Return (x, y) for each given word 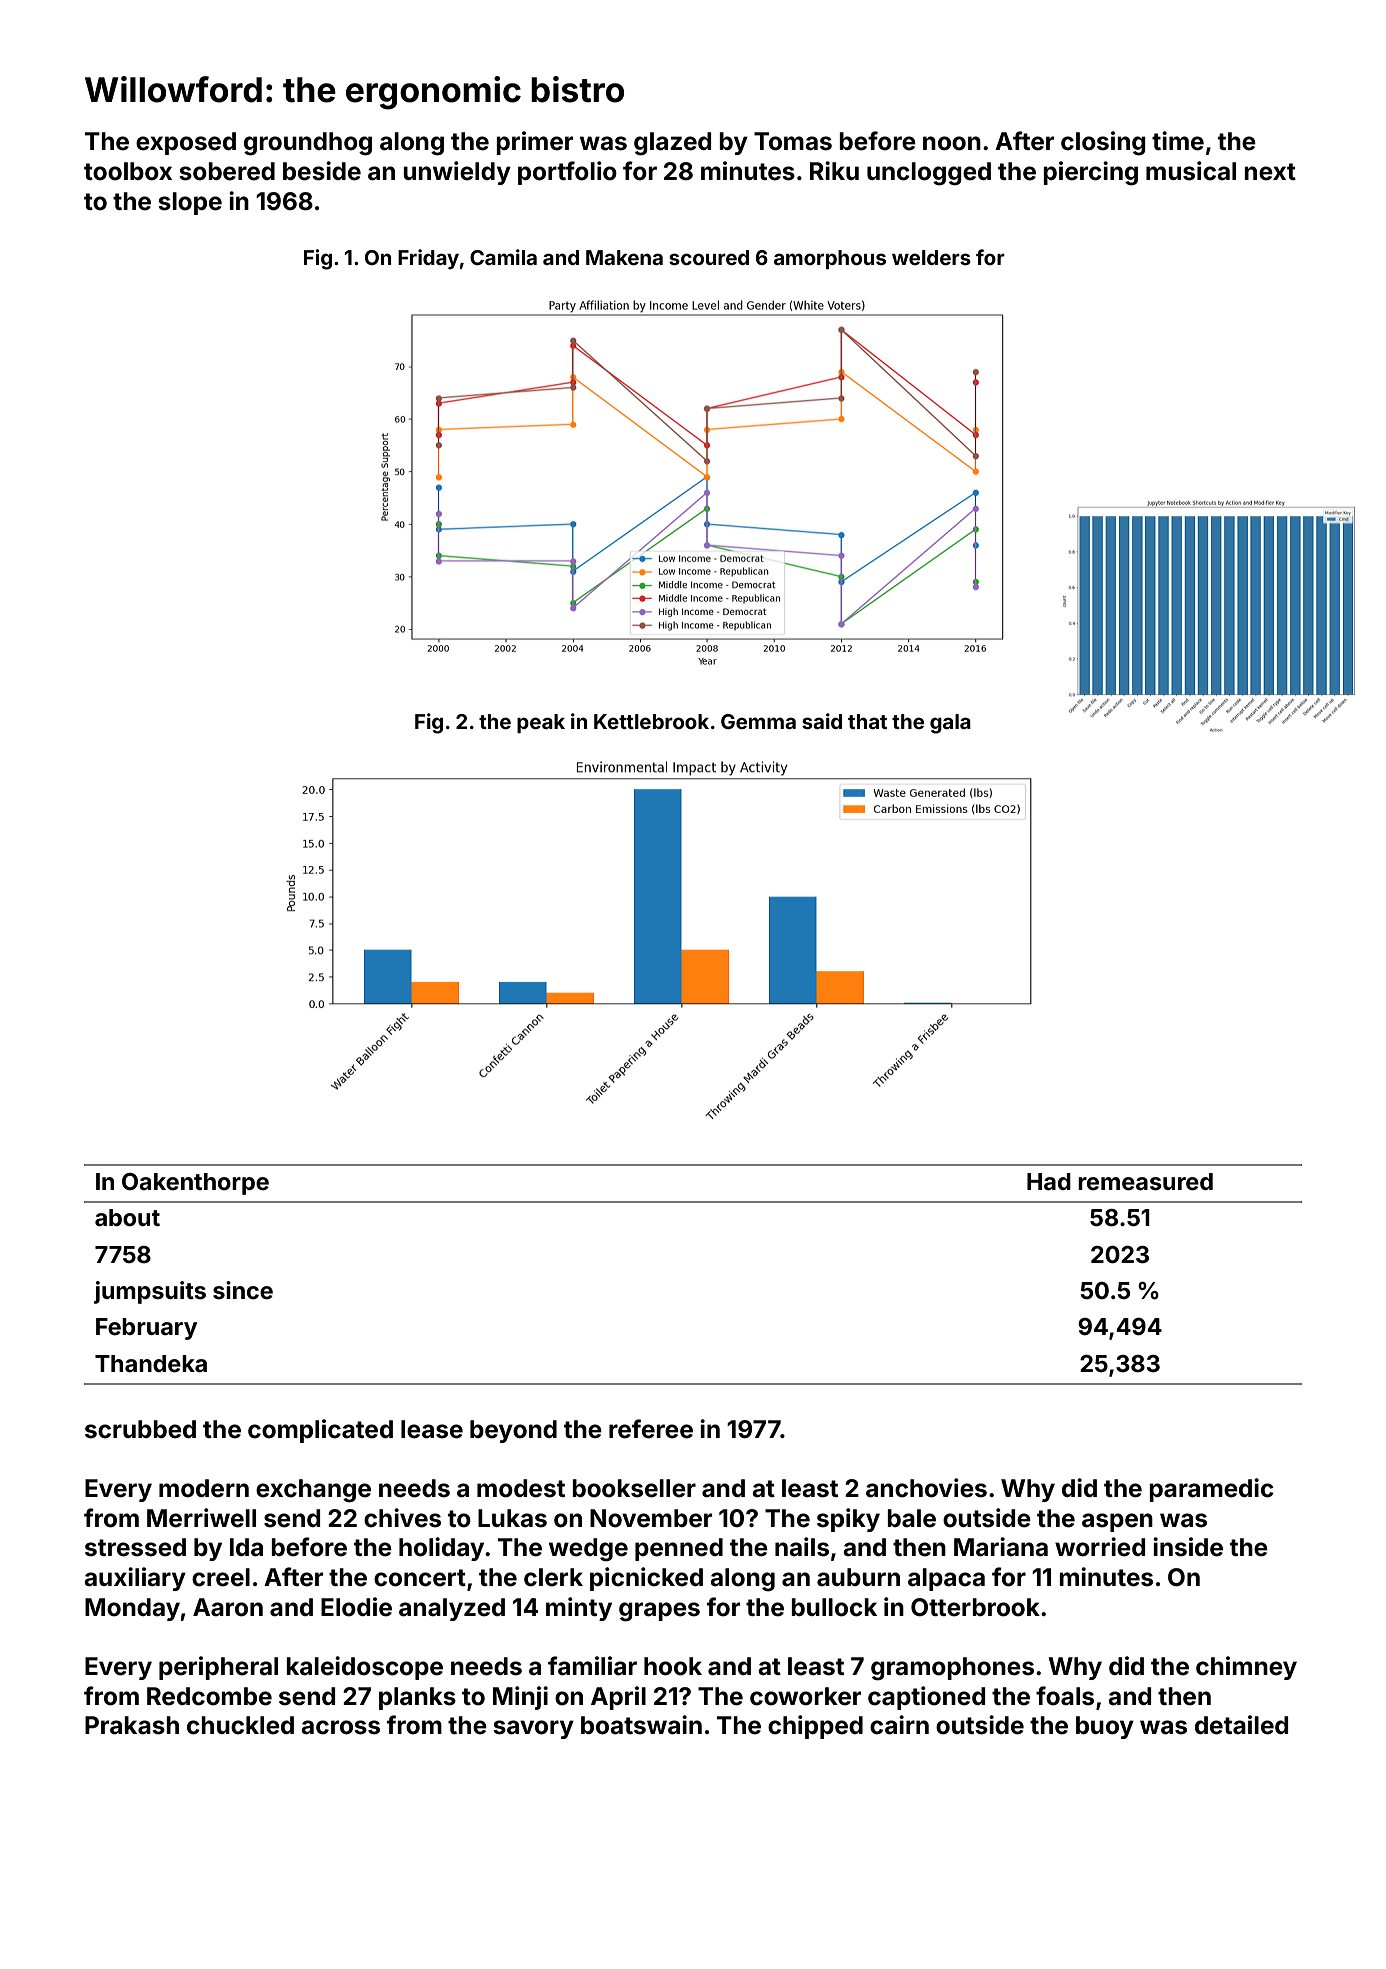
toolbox (128, 171)
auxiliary (135, 1579)
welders (931, 257)
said (822, 721)
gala (950, 724)
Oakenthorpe (195, 1184)
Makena (624, 257)
